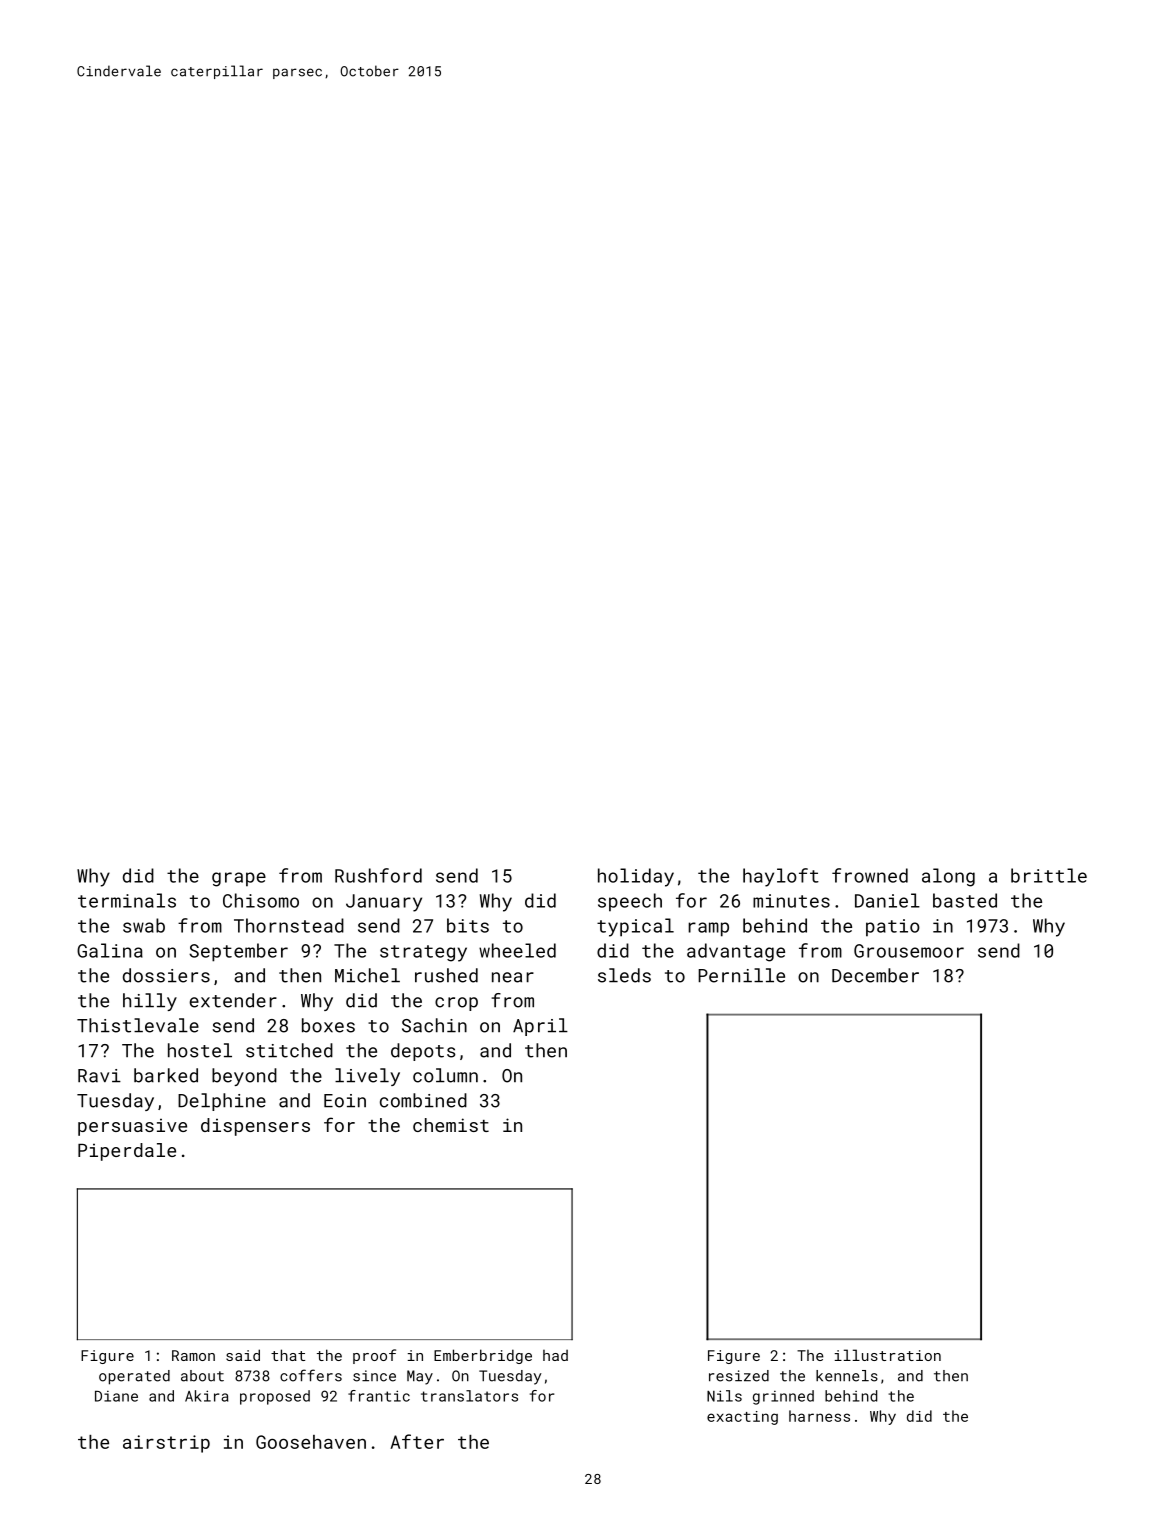  I want to click on After, so click(417, 1441).
